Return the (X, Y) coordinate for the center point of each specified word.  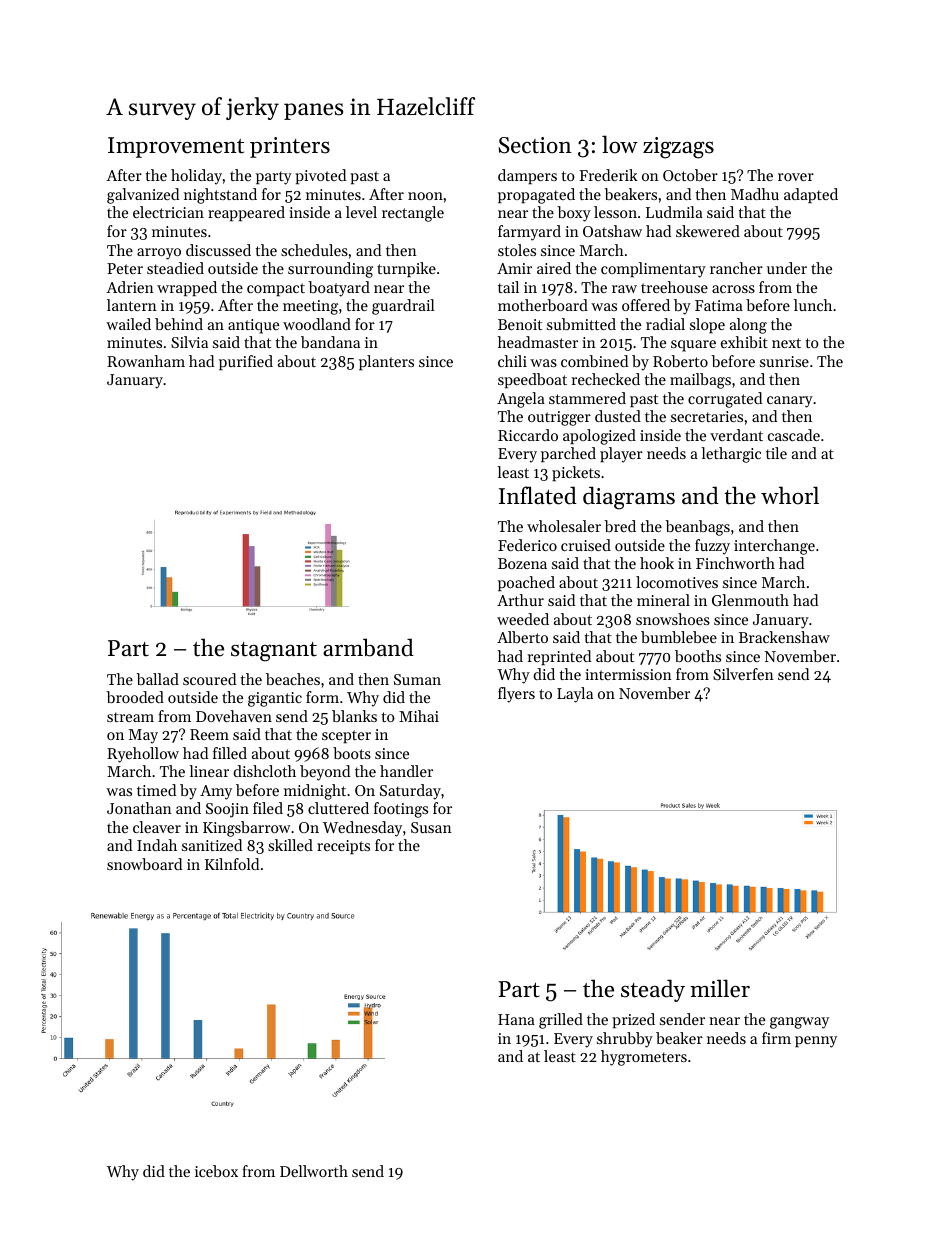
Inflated (538, 495)
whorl (790, 495)
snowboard (144, 864)
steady (653, 990)
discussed (218, 250)
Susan (431, 827)
